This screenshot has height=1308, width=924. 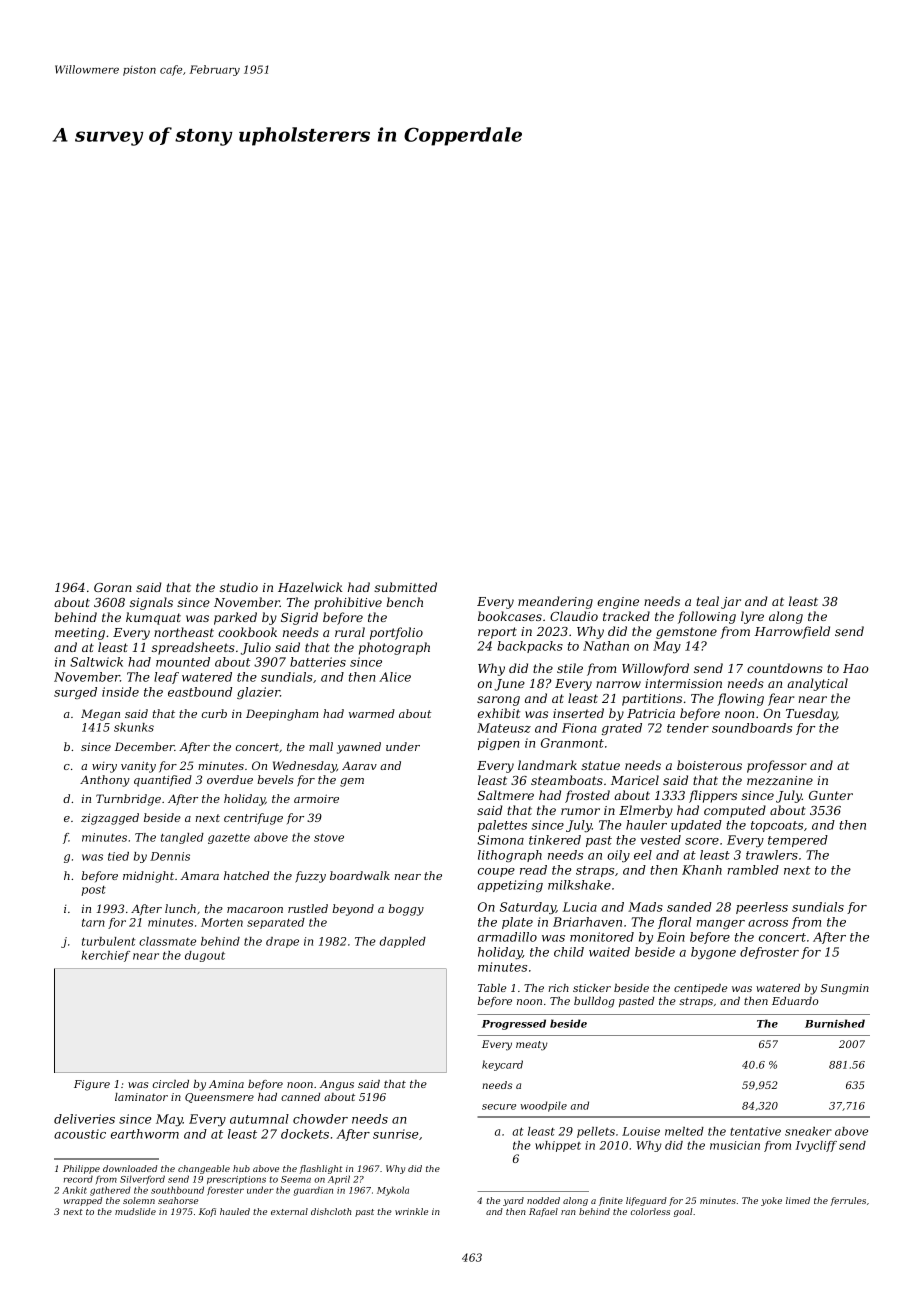 What do you see at coordinates (83, 1201) in the screenshot?
I see `wrapped` at bounding box center [83, 1201].
